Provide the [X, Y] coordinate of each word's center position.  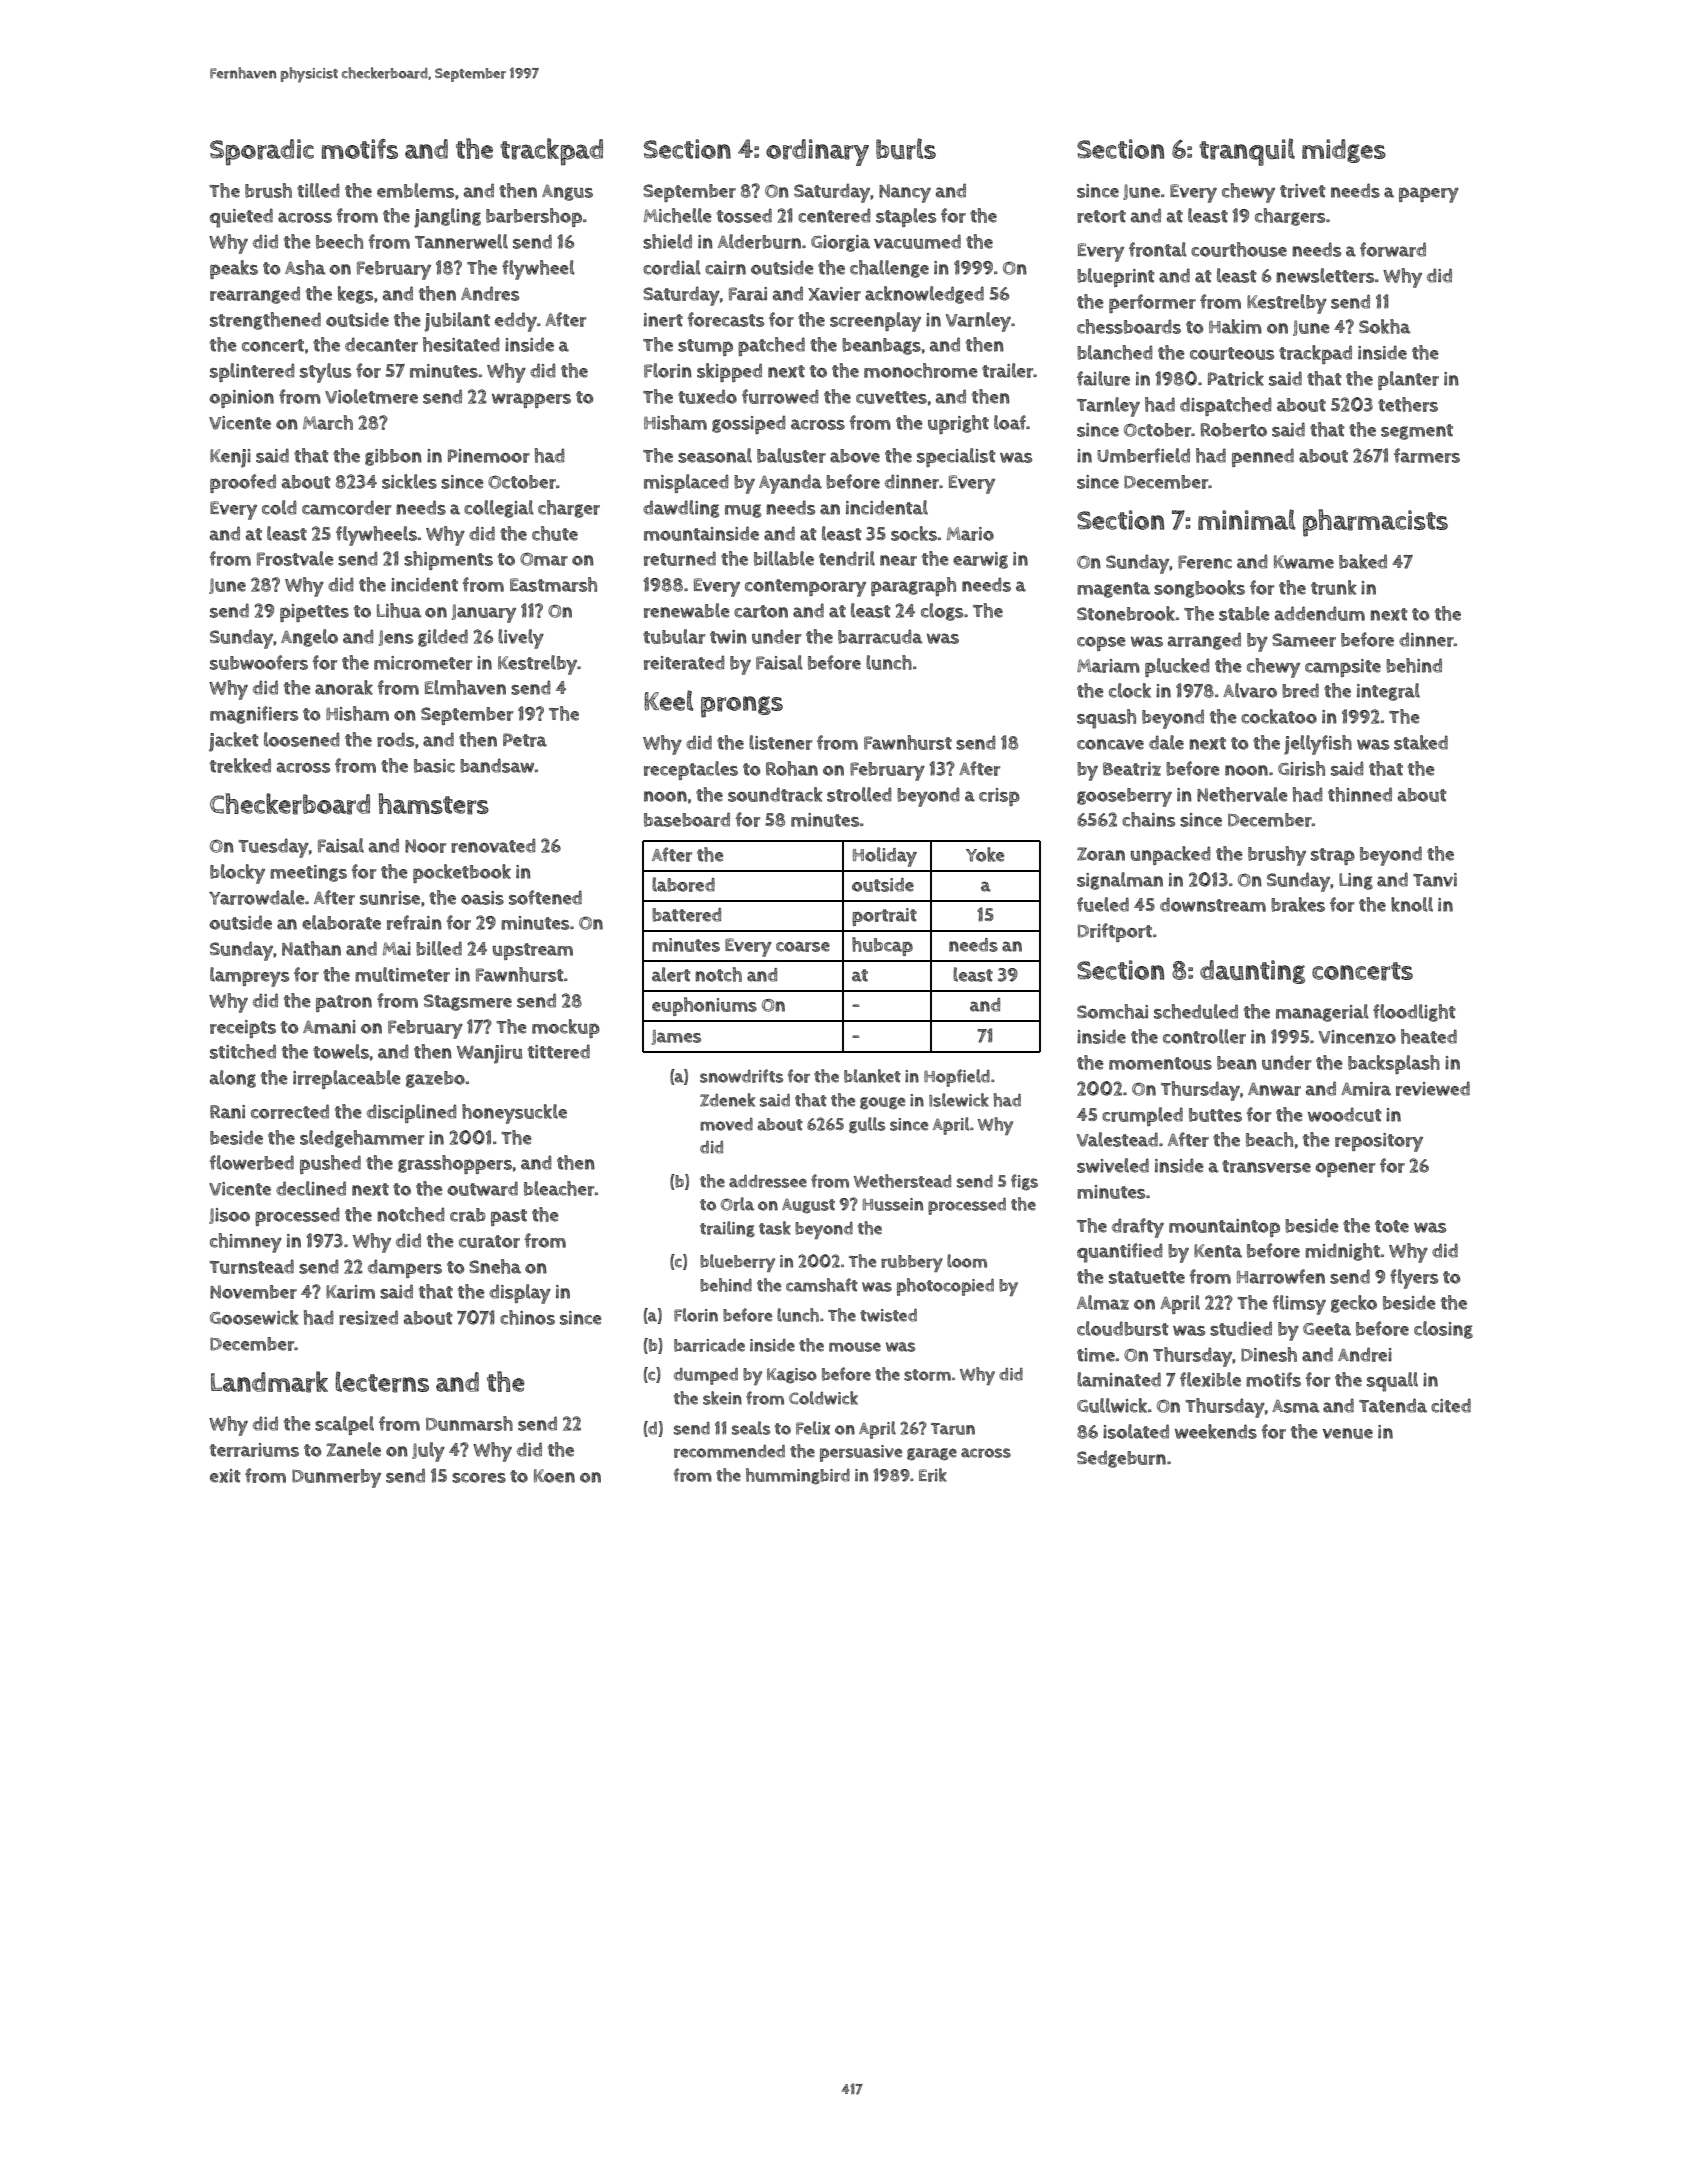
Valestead [1117, 1139]
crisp [999, 797]
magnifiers [254, 715]
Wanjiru [489, 1054]
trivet [1303, 191]
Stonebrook [1126, 613]
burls [906, 149]
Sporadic [262, 152]
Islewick [959, 1100]
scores [479, 1478]
